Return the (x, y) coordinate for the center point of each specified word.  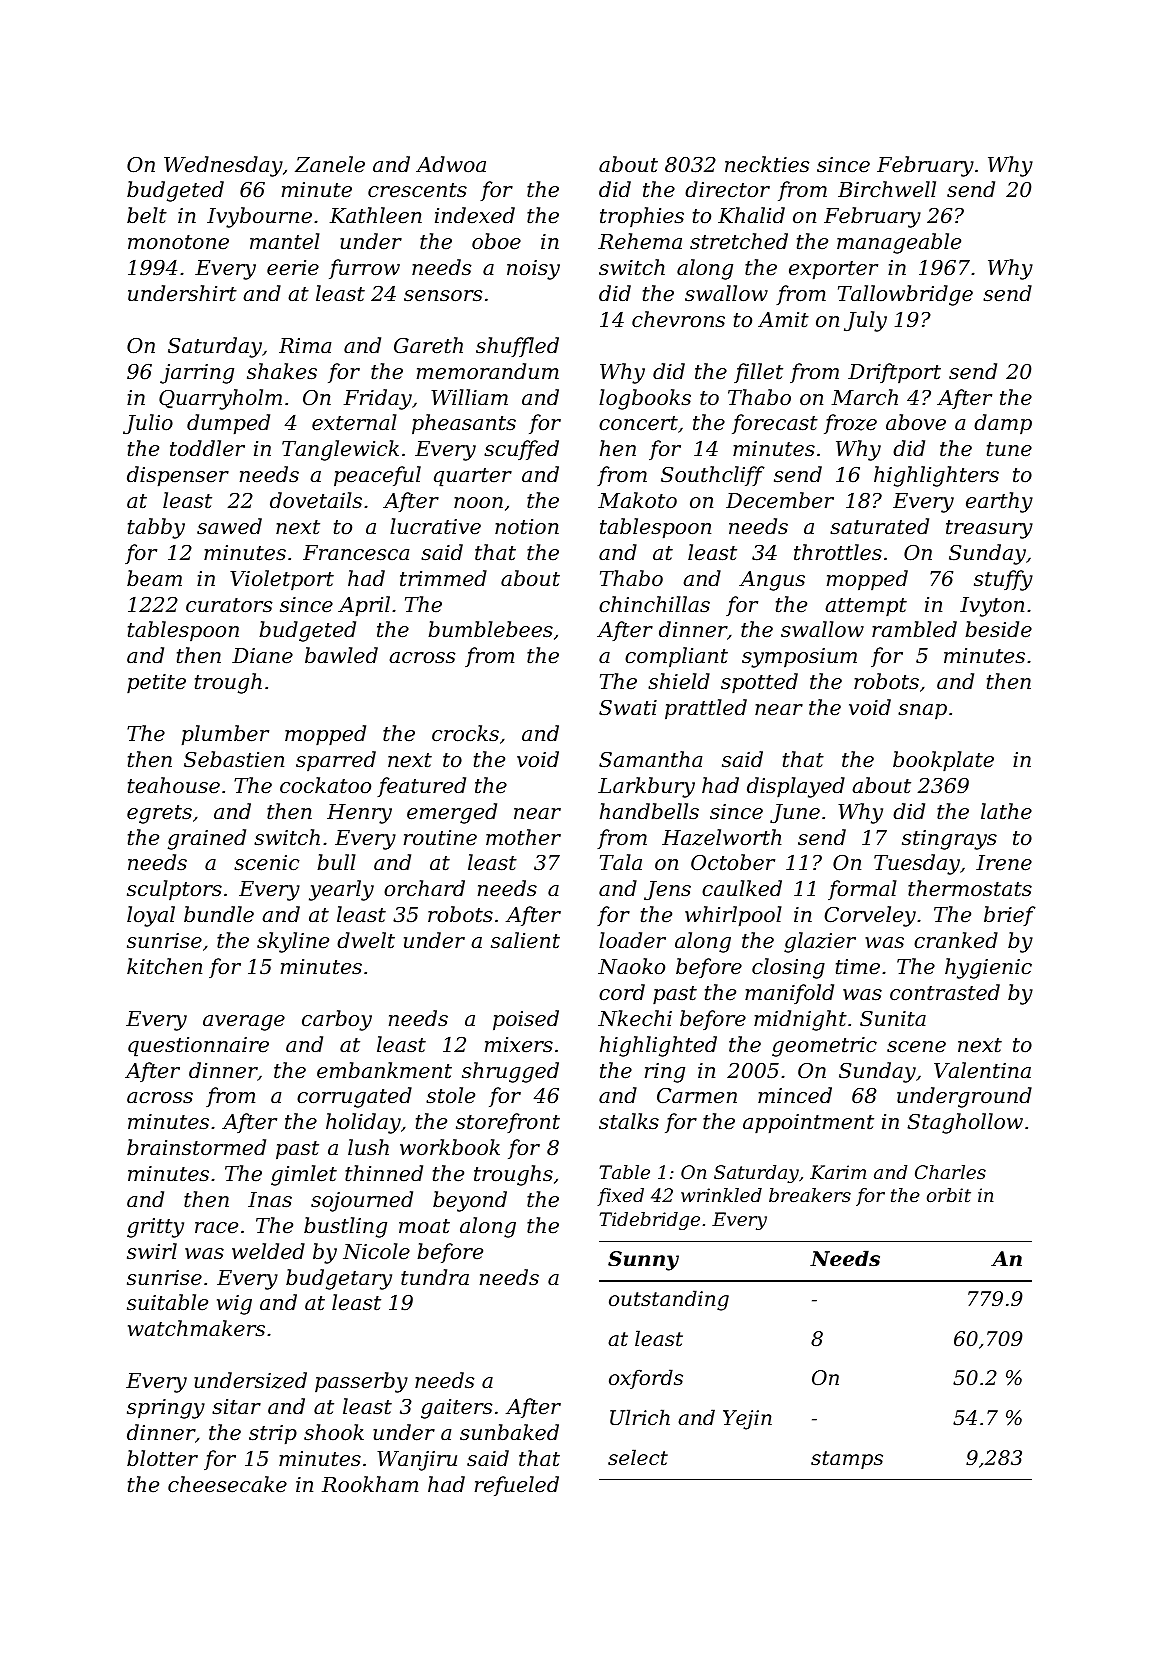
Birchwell (887, 189)
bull (336, 862)
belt (147, 215)
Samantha (650, 759)
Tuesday (917, 864)
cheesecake (227, 1484)
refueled (517, 1486)
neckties (767, 164)
